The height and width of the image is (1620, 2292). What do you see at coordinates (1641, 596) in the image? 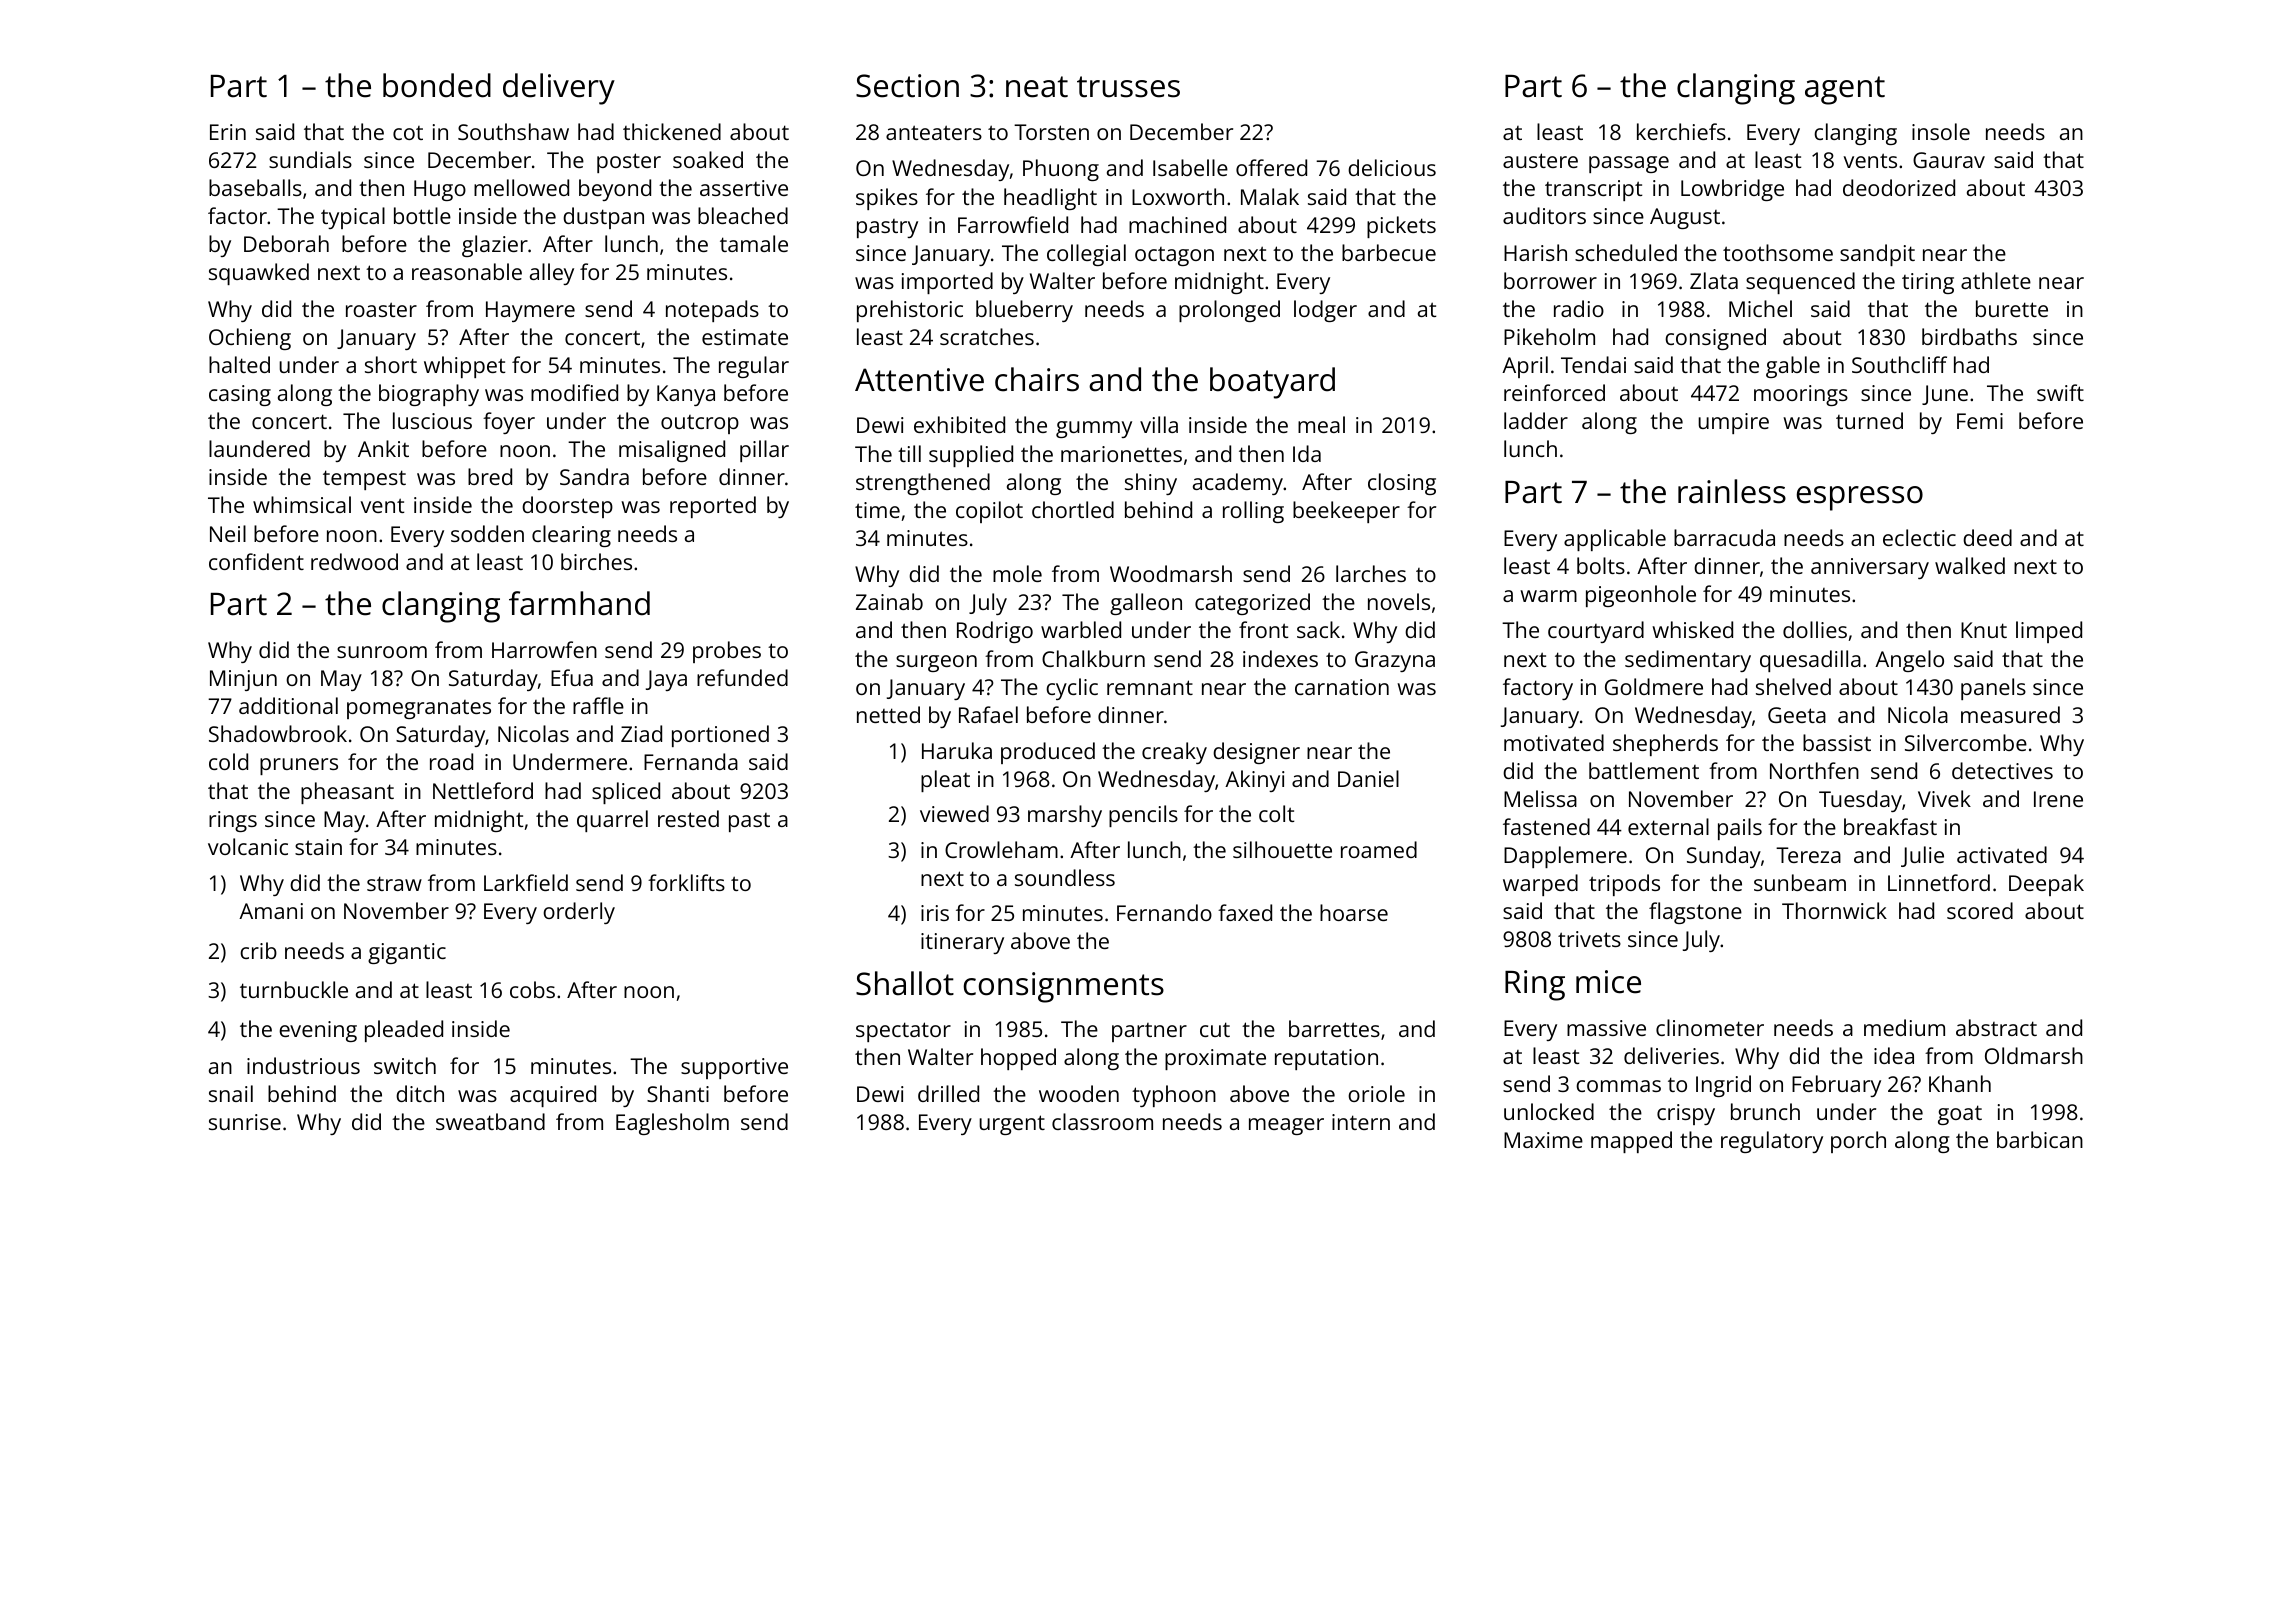
I see `pigeonhole` at bounding box center [1641, 596].
